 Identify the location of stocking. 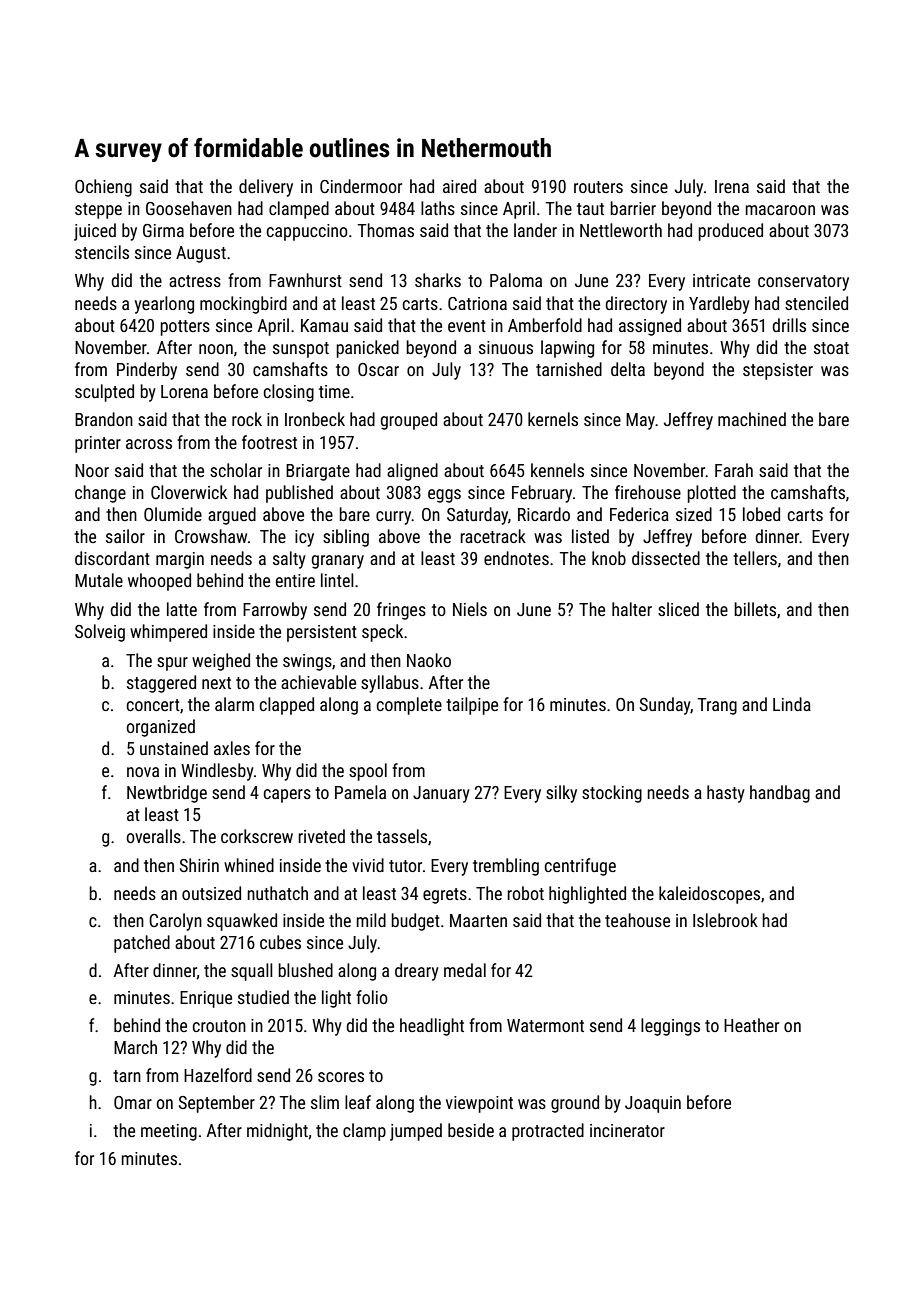
(612, 794).
